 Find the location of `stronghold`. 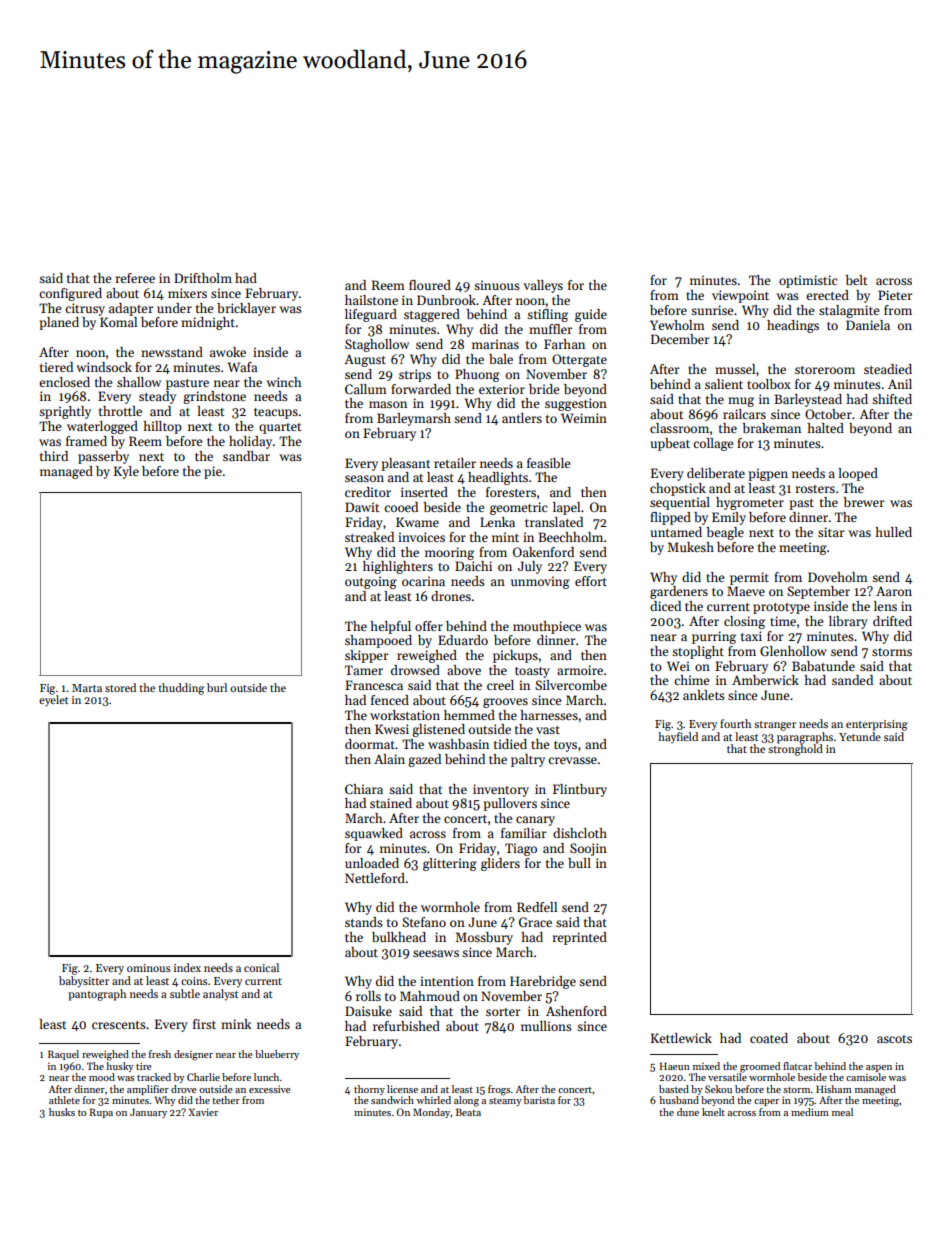

stronghold is located at coordinates (795, 750).
